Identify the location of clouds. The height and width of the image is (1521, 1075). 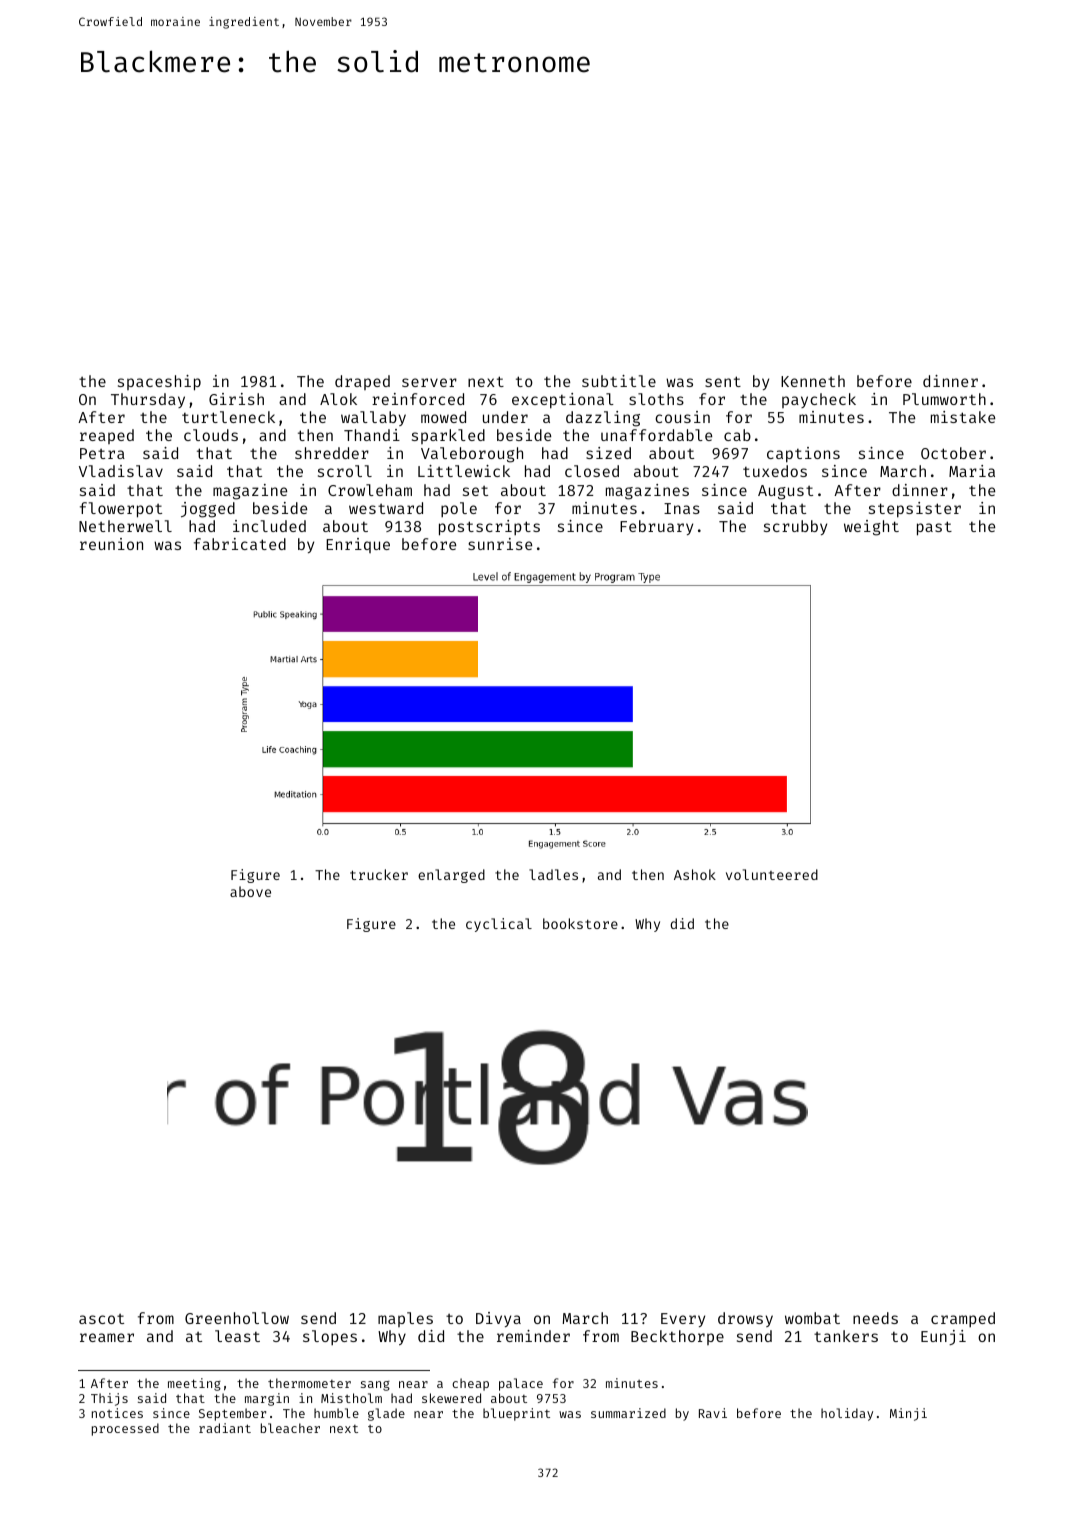
(211, 435).
